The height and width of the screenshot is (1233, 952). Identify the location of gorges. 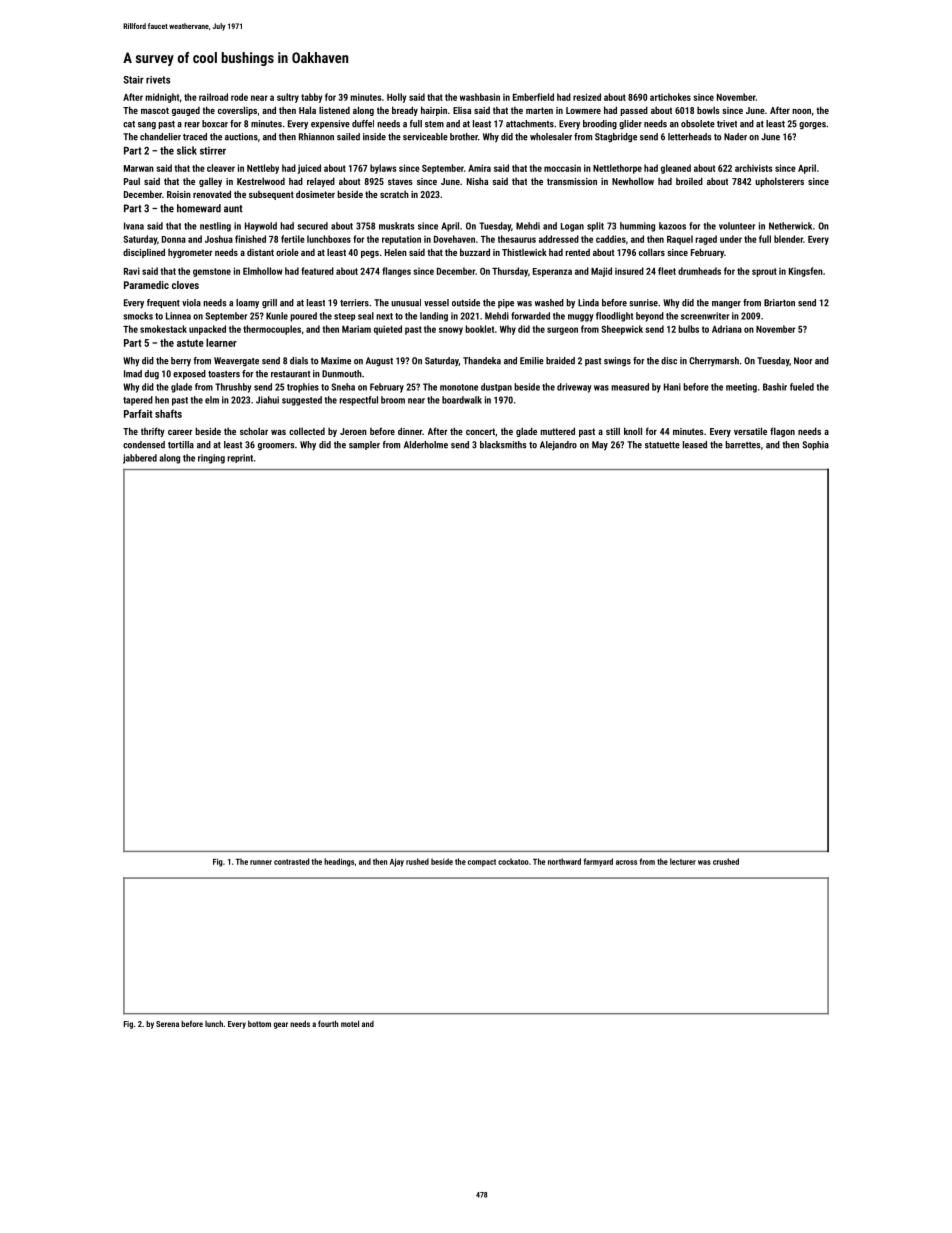
(812, 126).
